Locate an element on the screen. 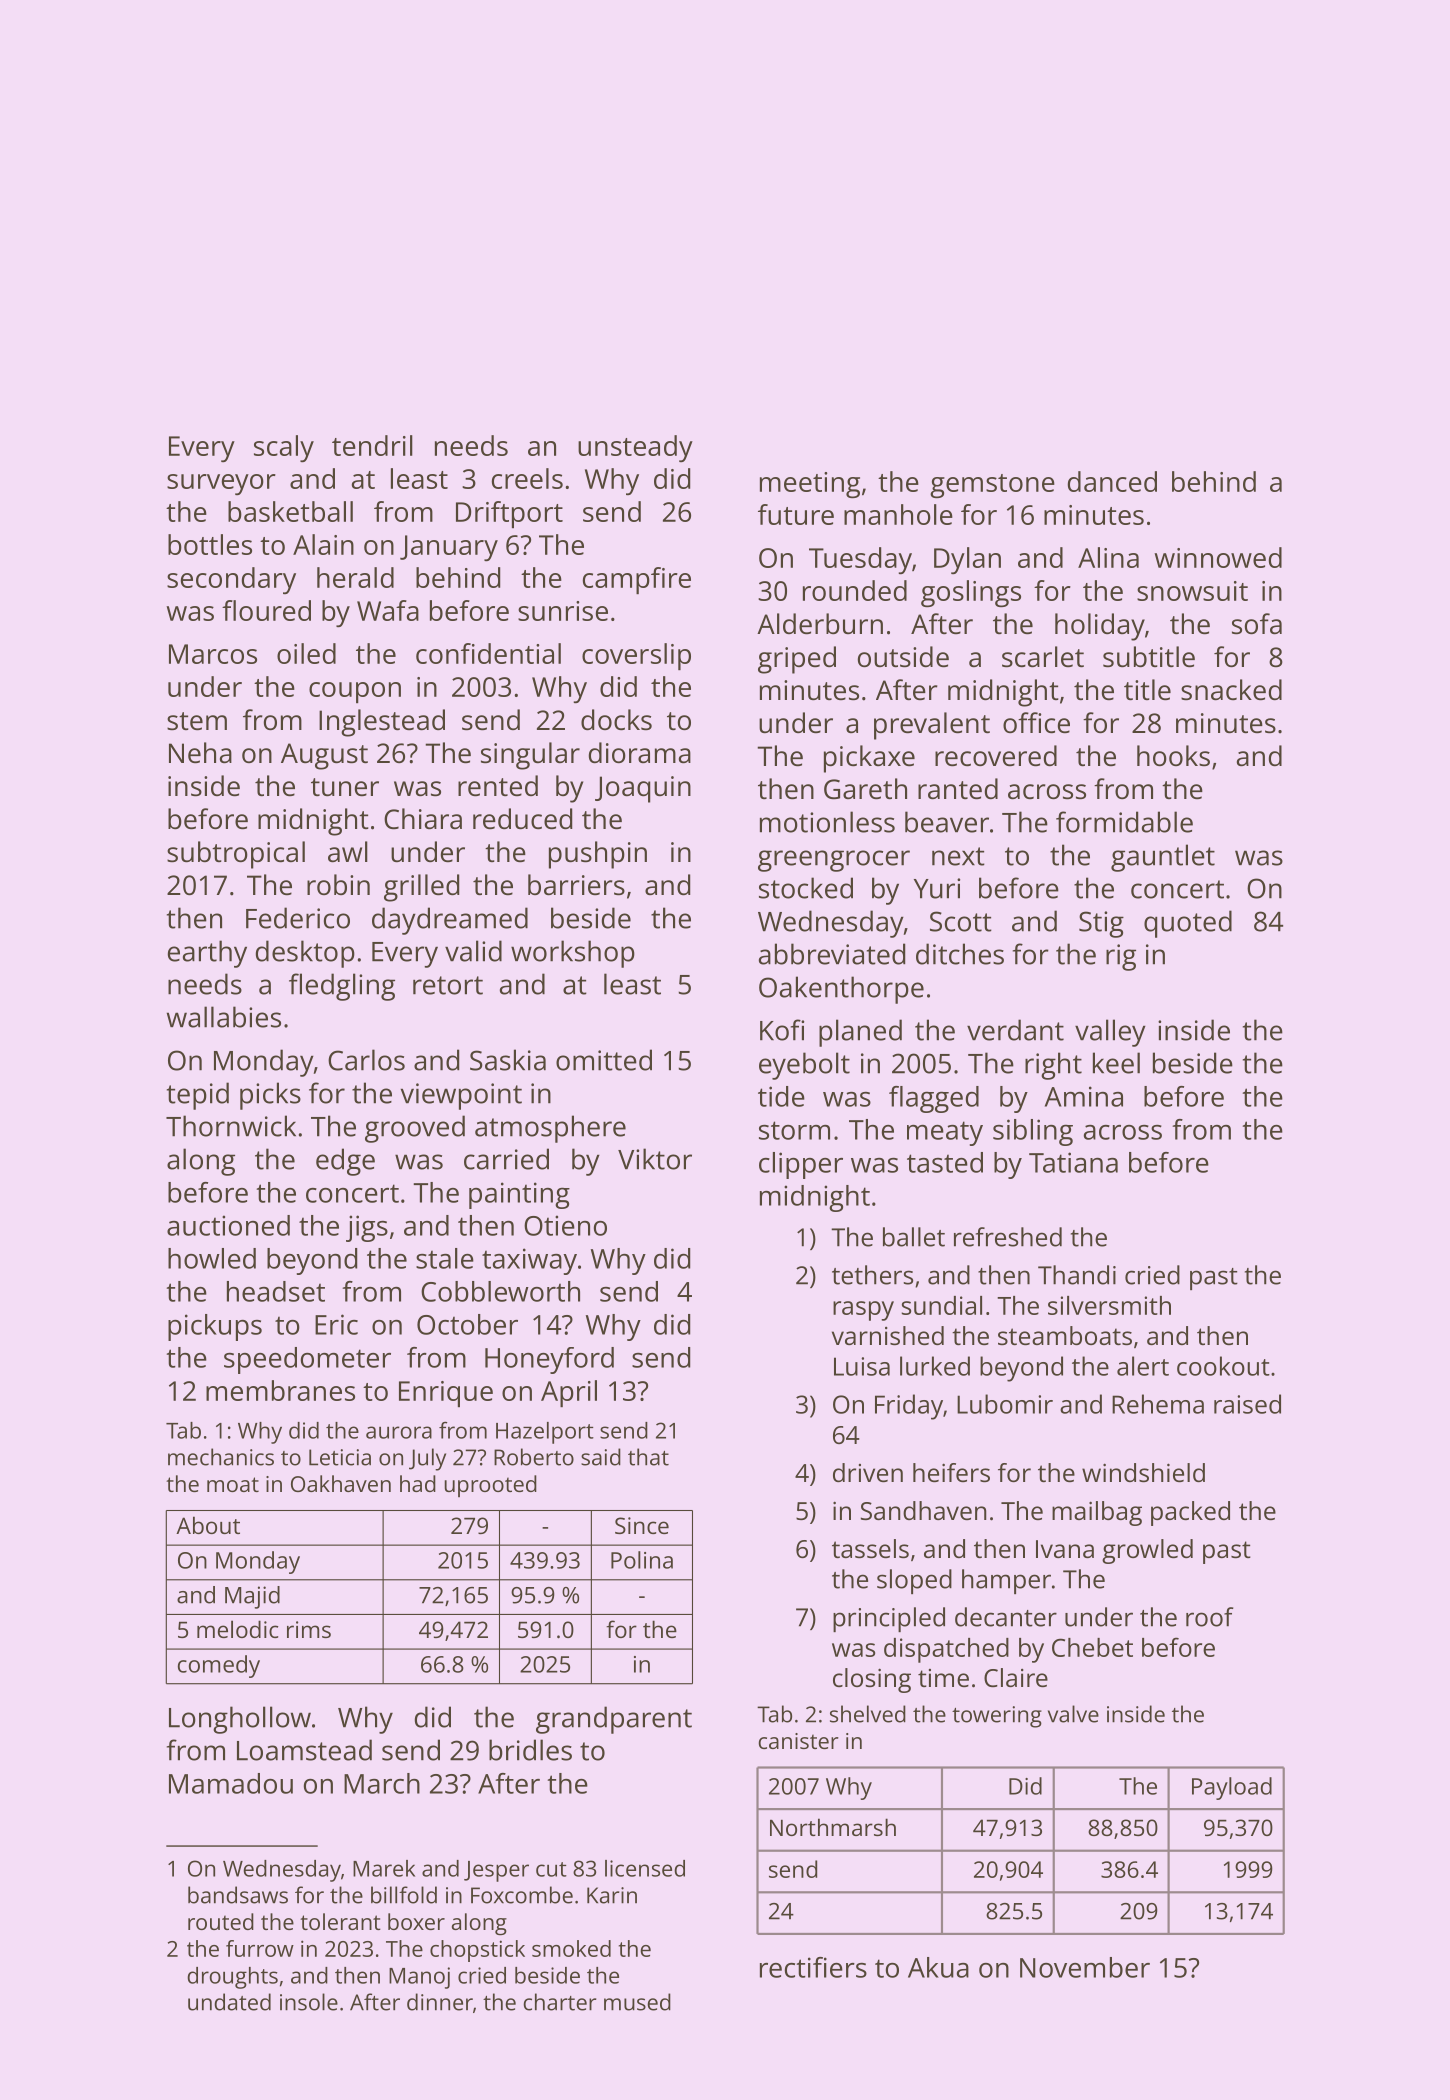 The width and height of the screenshot is (1450, 2100). decanter is located at coordinates (1006, 1617).
